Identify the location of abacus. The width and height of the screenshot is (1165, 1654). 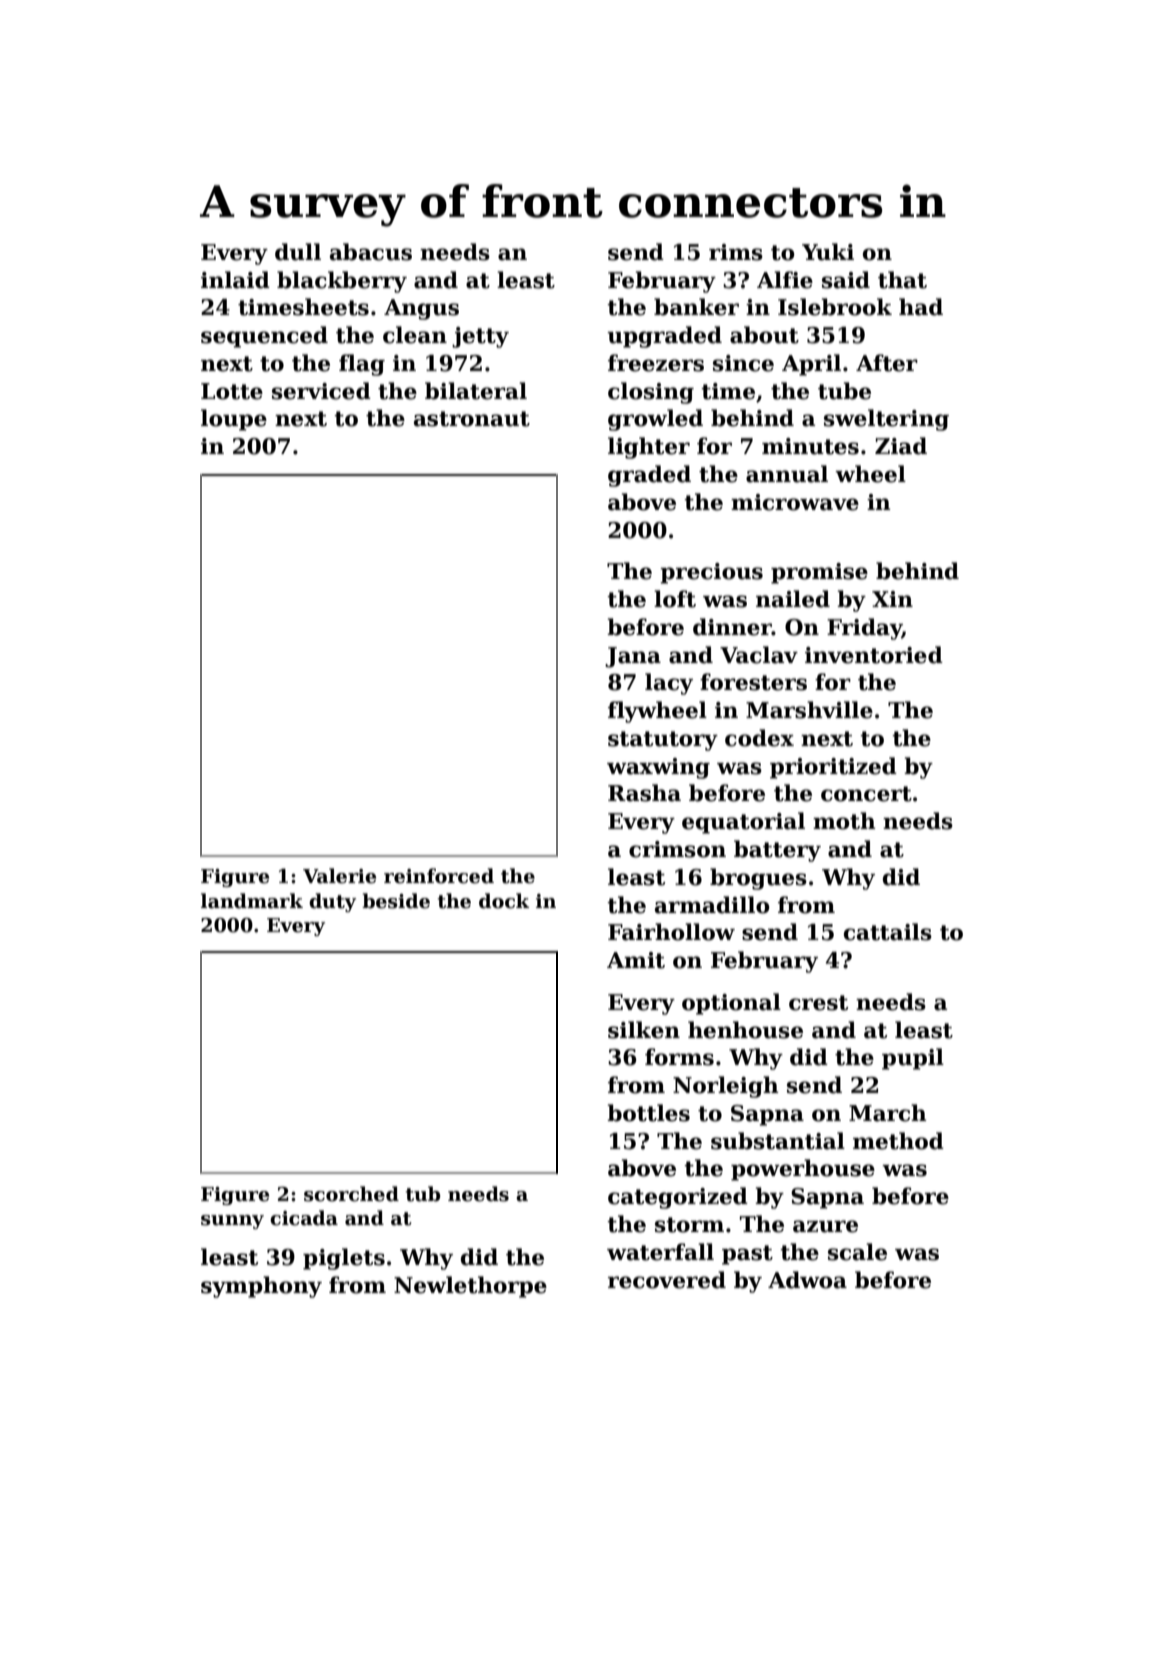
(371, 252).
